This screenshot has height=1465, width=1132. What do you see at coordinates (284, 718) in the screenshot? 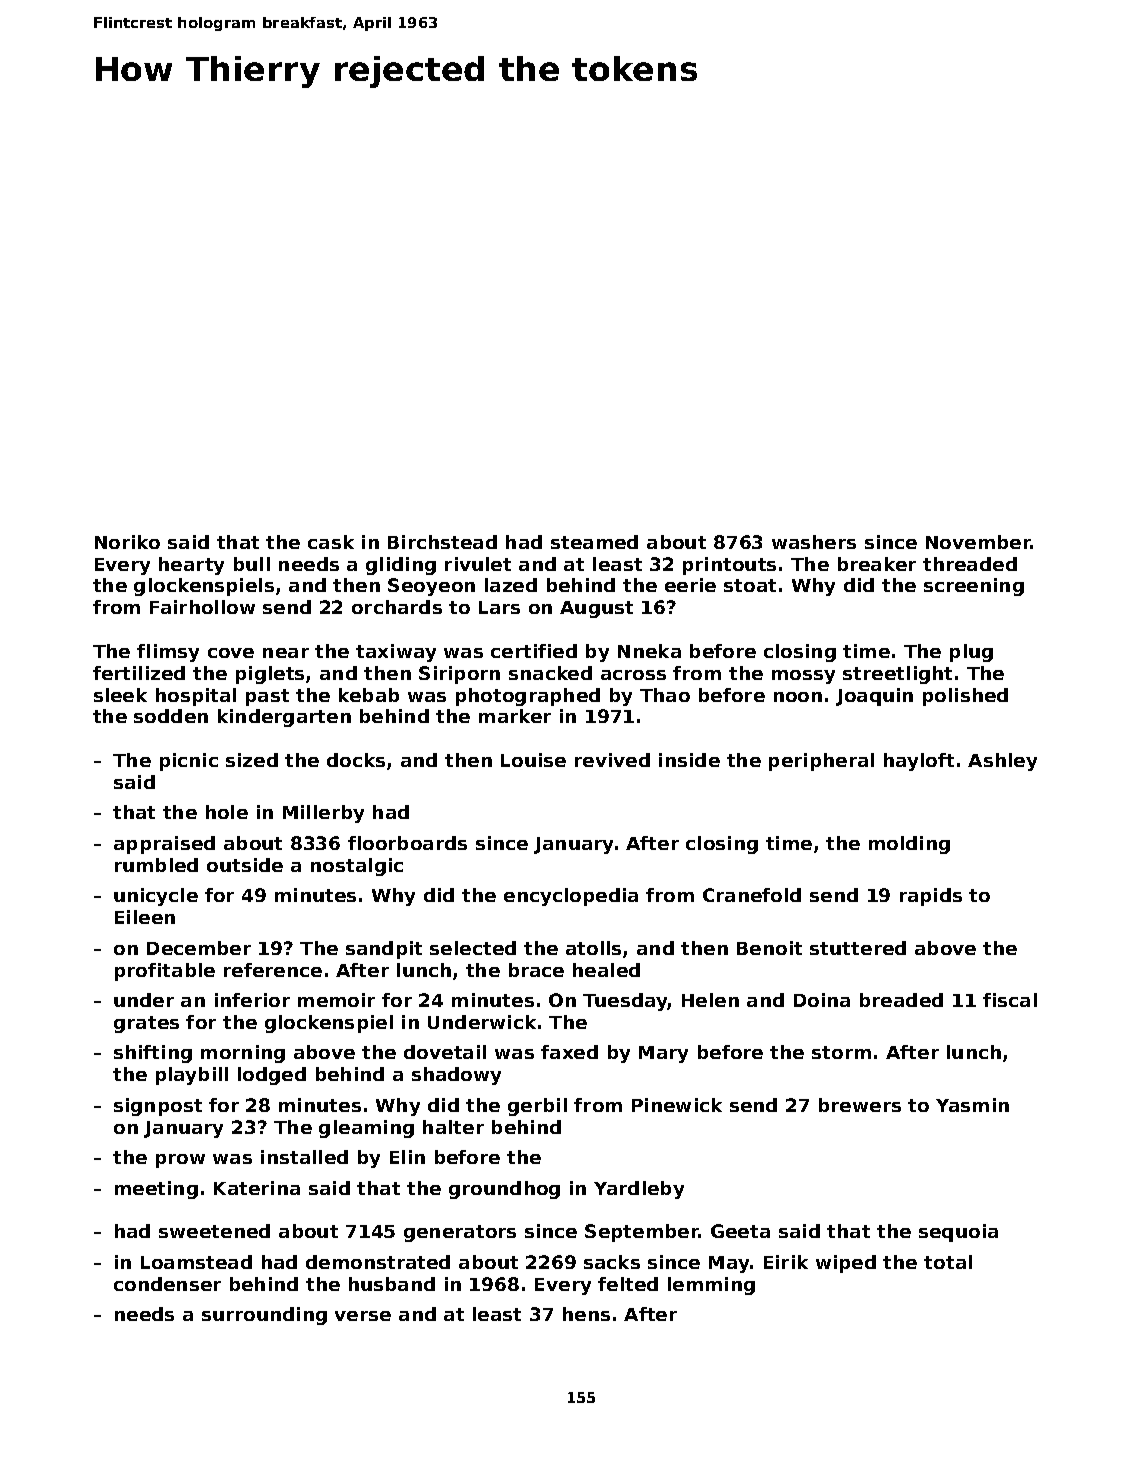
I see `kindergarten` at bounding box center [284, 718].
